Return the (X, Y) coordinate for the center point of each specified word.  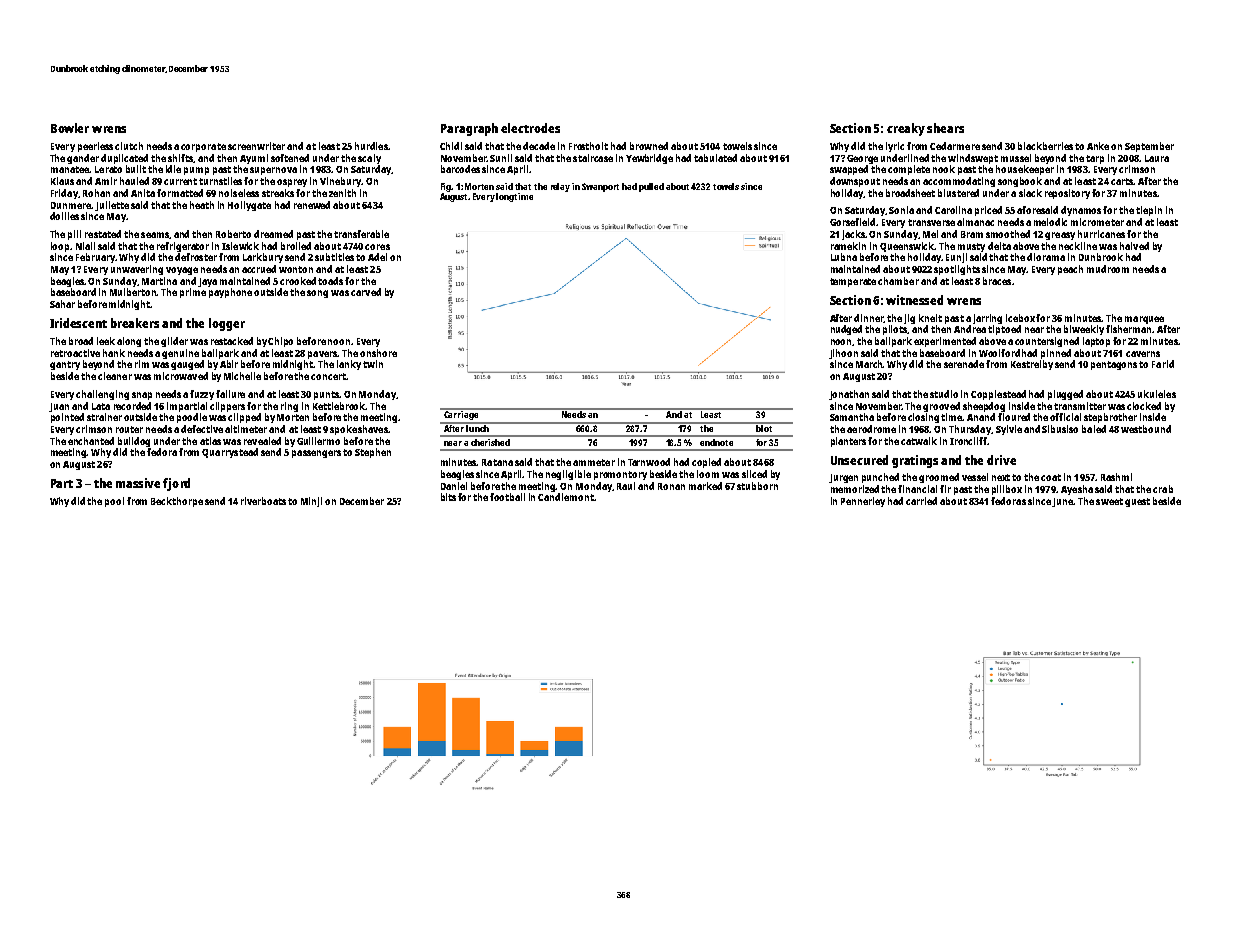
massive (138, 483)
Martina (159, 281)
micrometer (1097, 222)
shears (945, 128)
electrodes (530, 128)
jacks (854, 235)
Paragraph (469, 129)
